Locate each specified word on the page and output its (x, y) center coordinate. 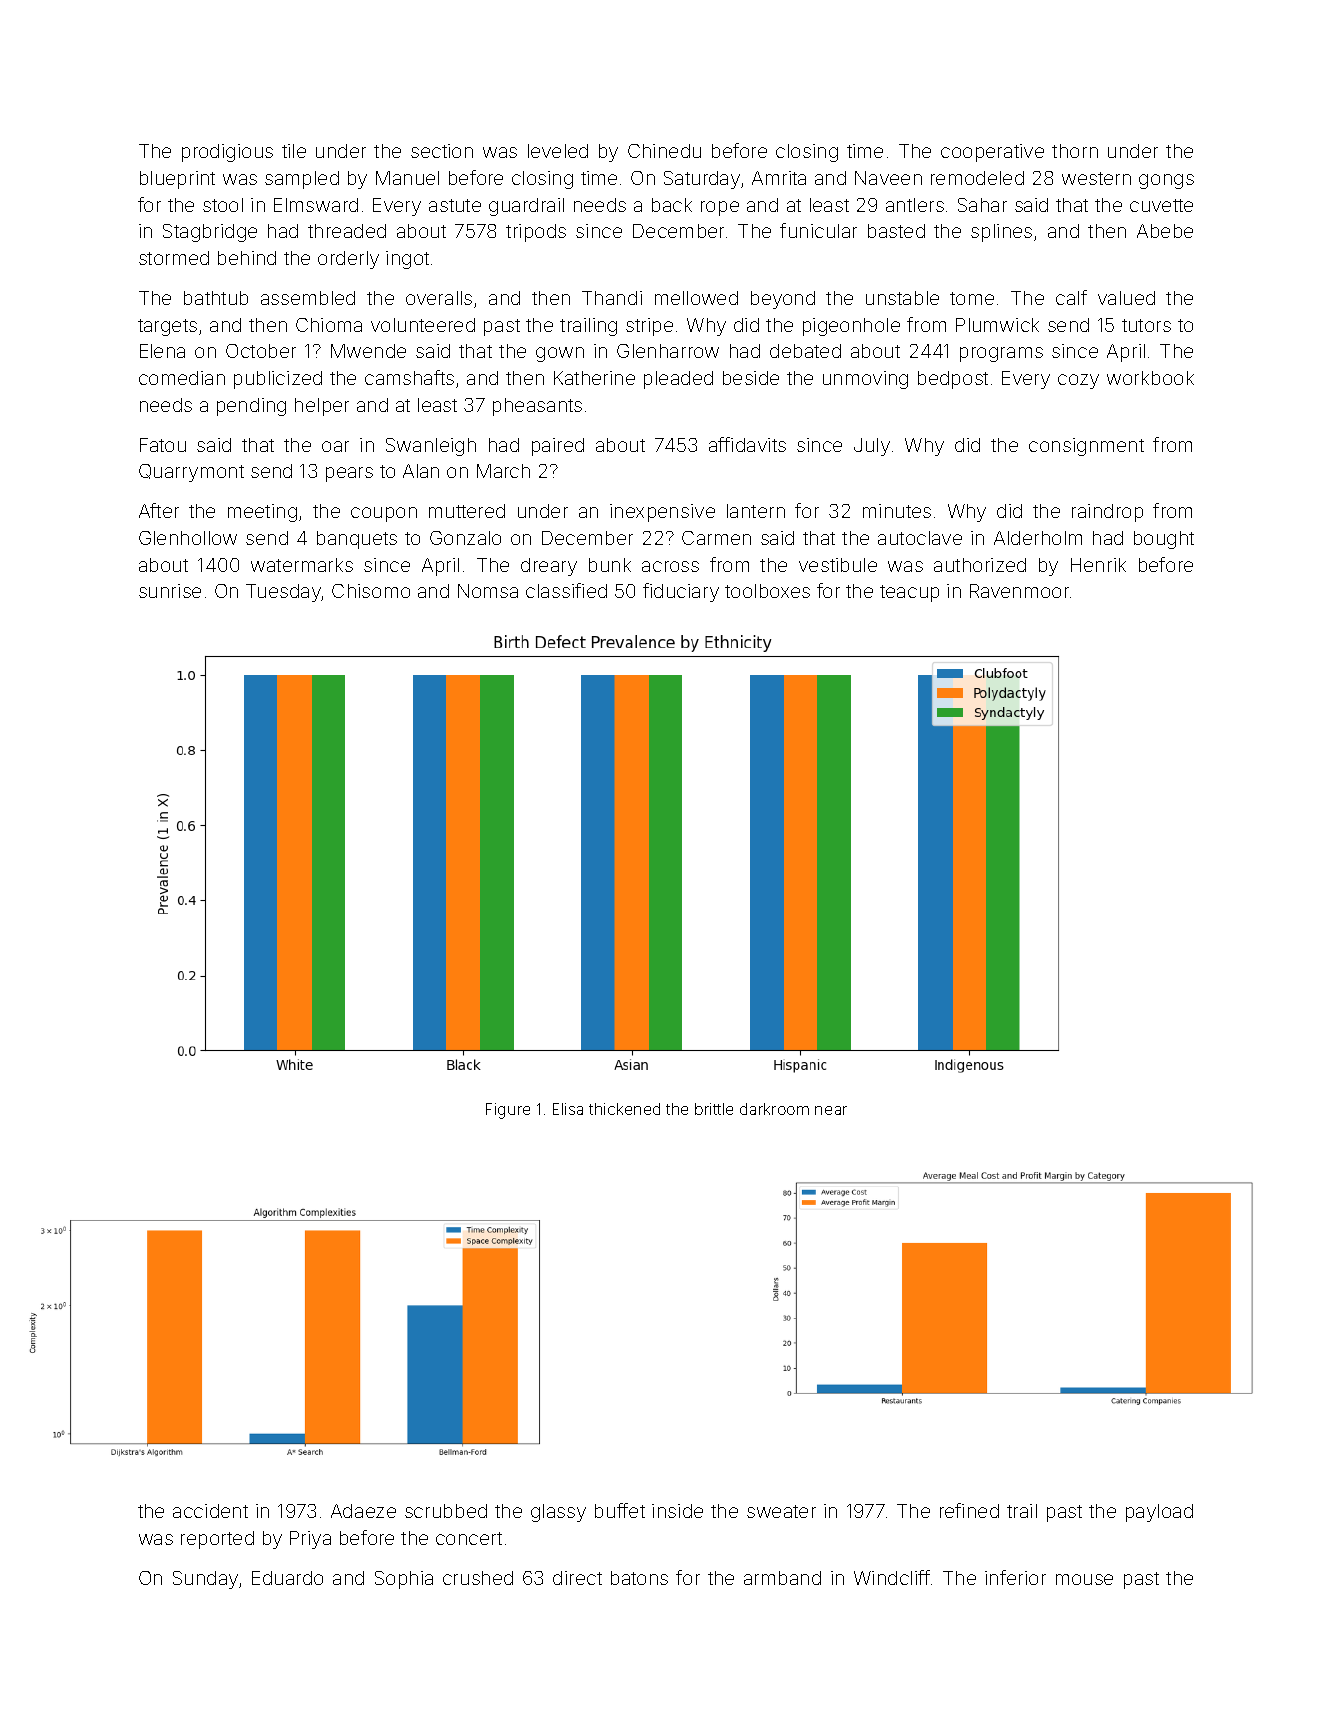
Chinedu (664, 151)
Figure (508, 1111)
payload (1159, 1513)
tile (294, 151)
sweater (781, 1511)
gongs (1166, 181)
